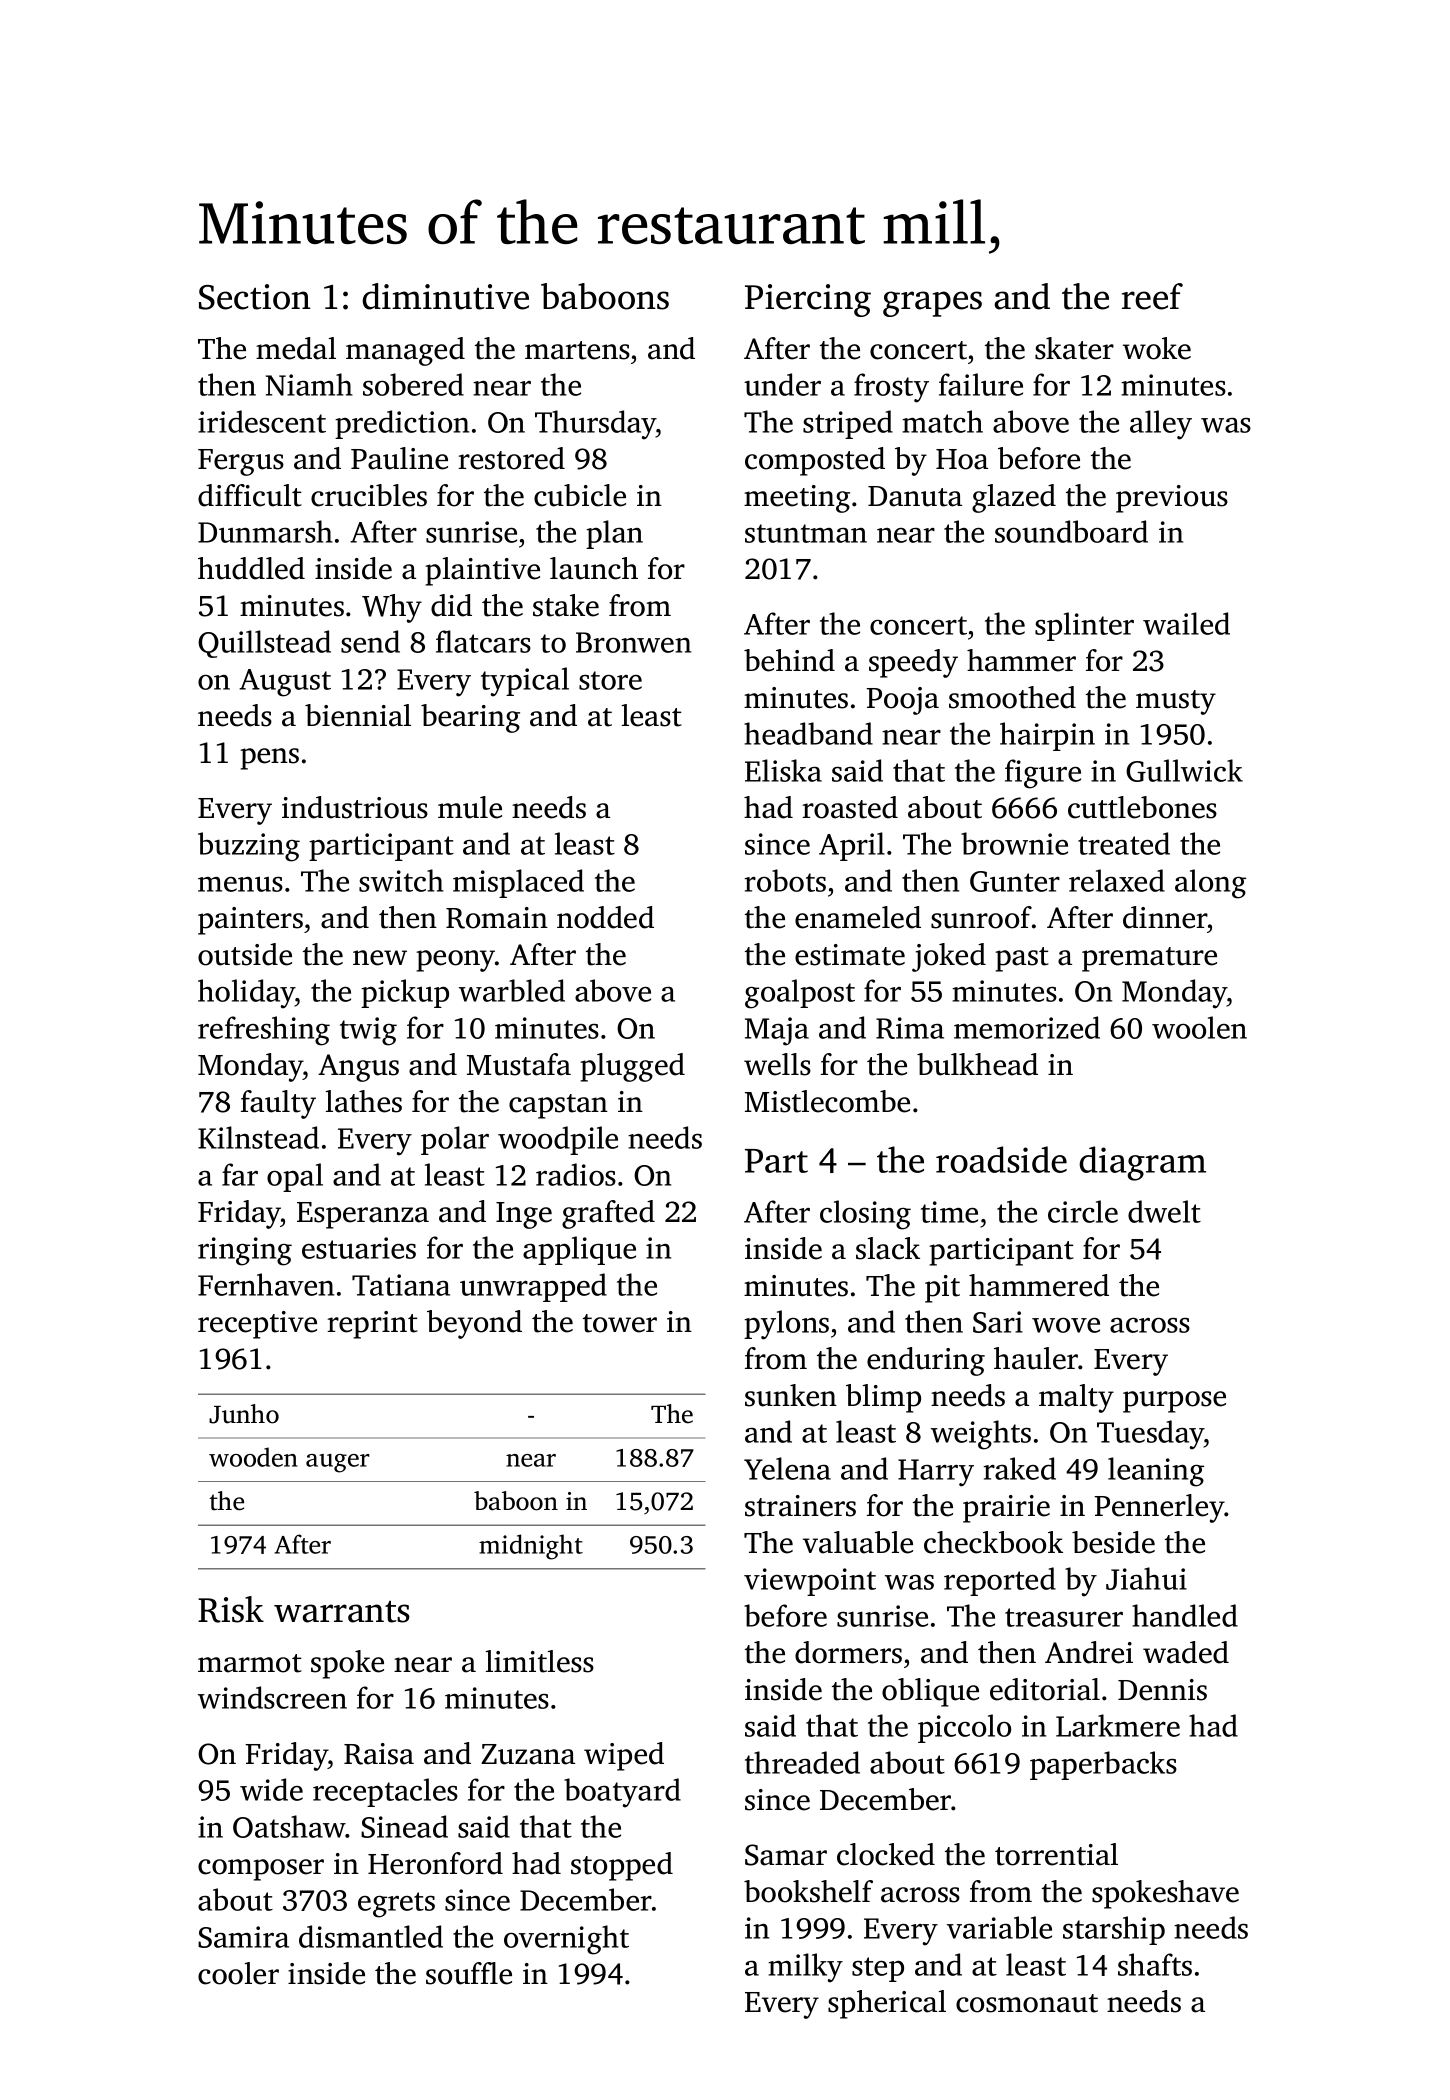  Describe the element at coordinates (401, 880) in the screenshot. I see `switch` at that location.
